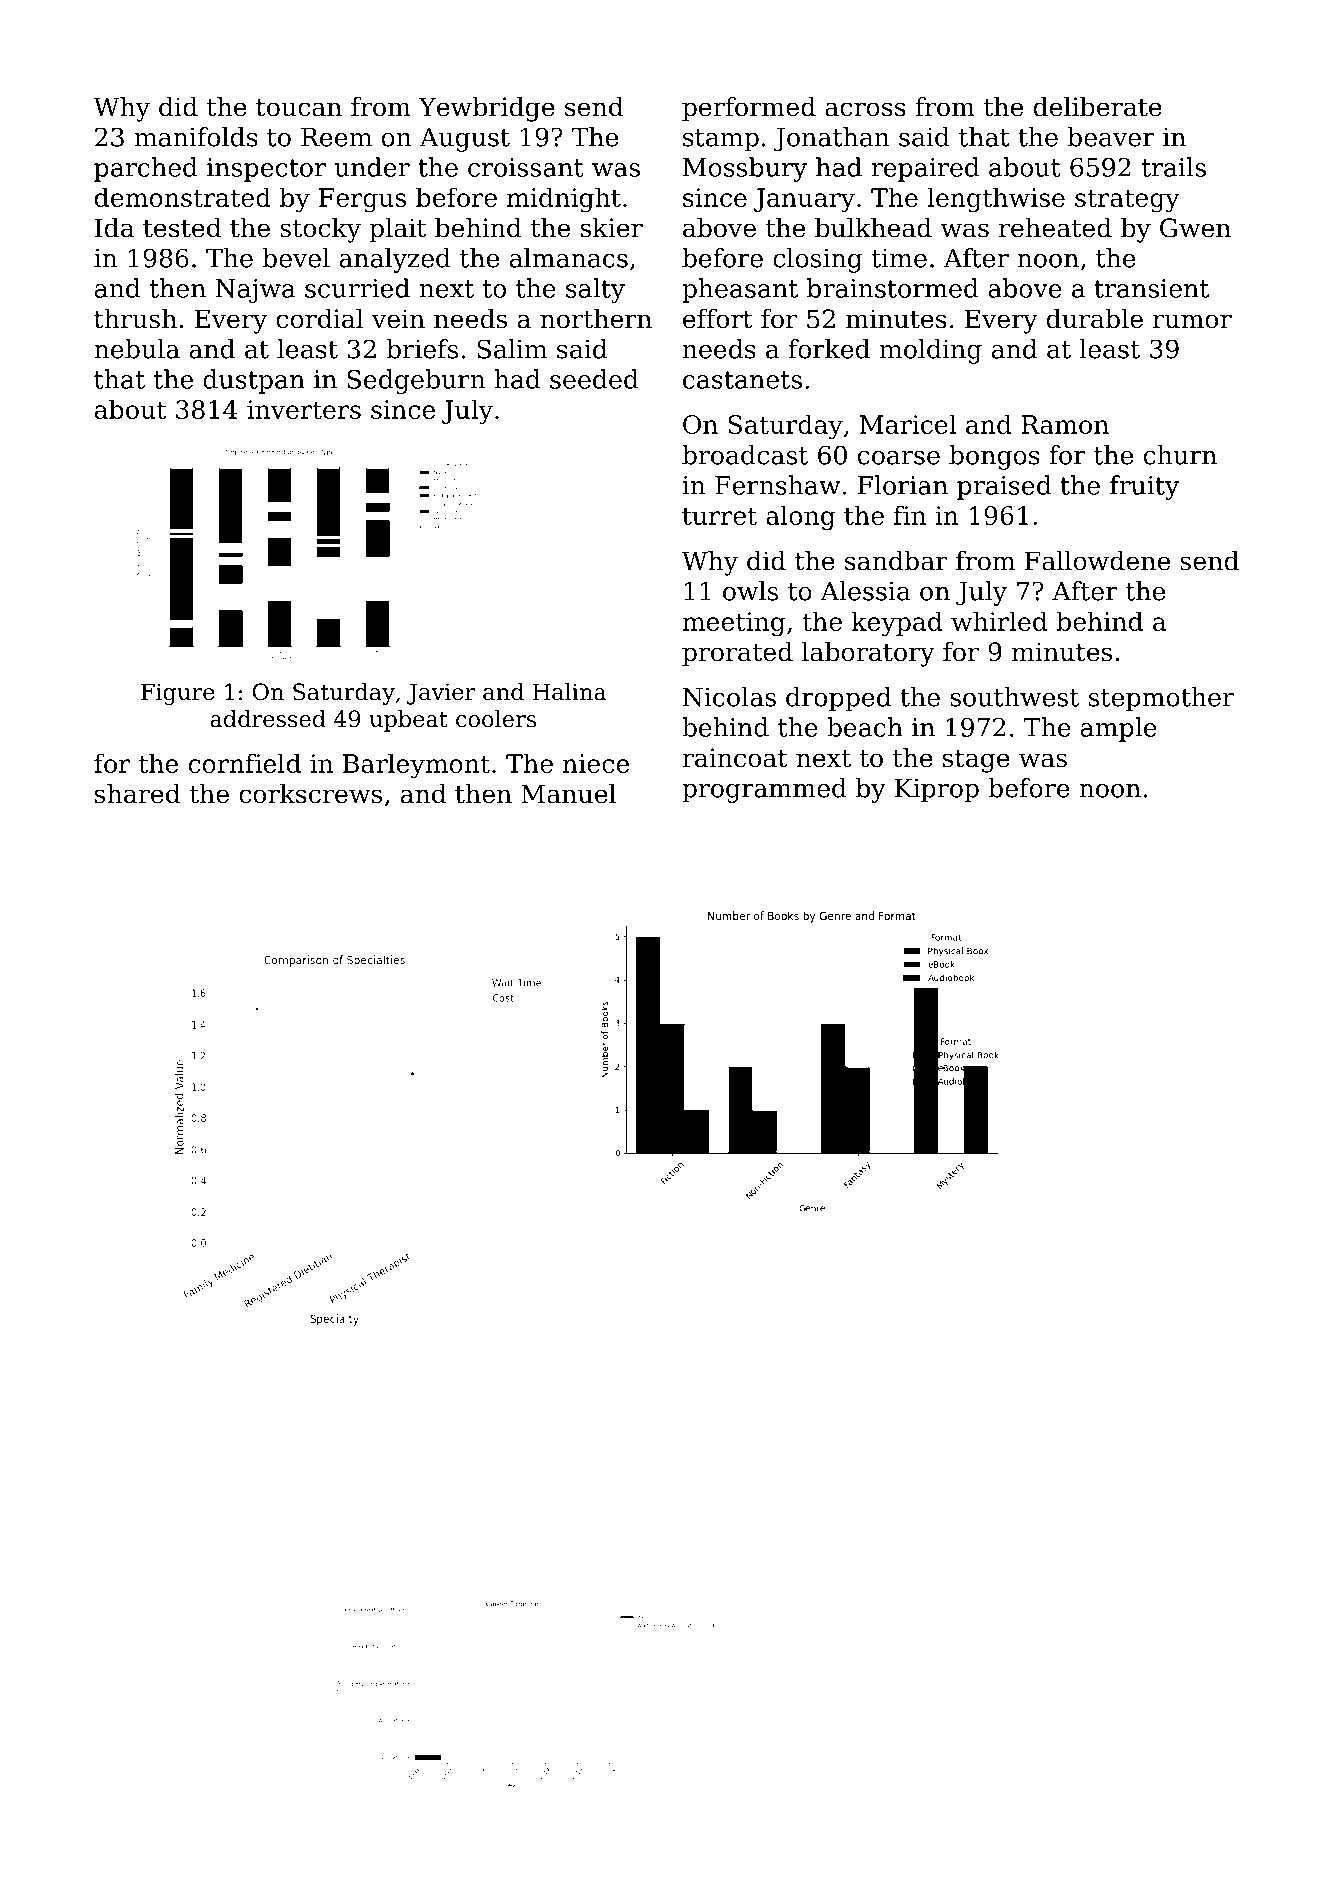 This page has height=1888, width=1335. I want to click on Figure, so click(178, 694).
